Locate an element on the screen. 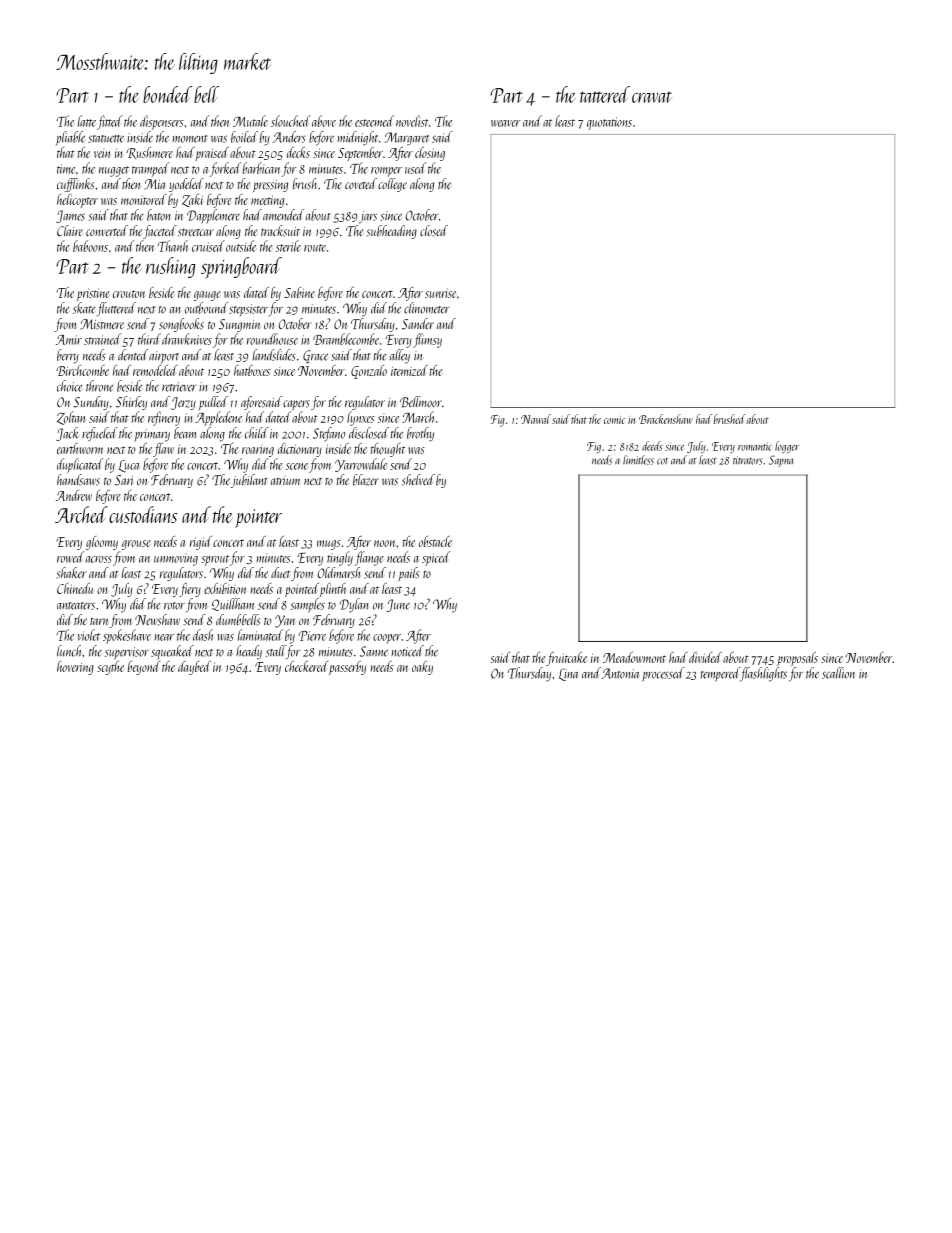 The image size is (952, 1233). daybed is located at coordinates (194, 668).
